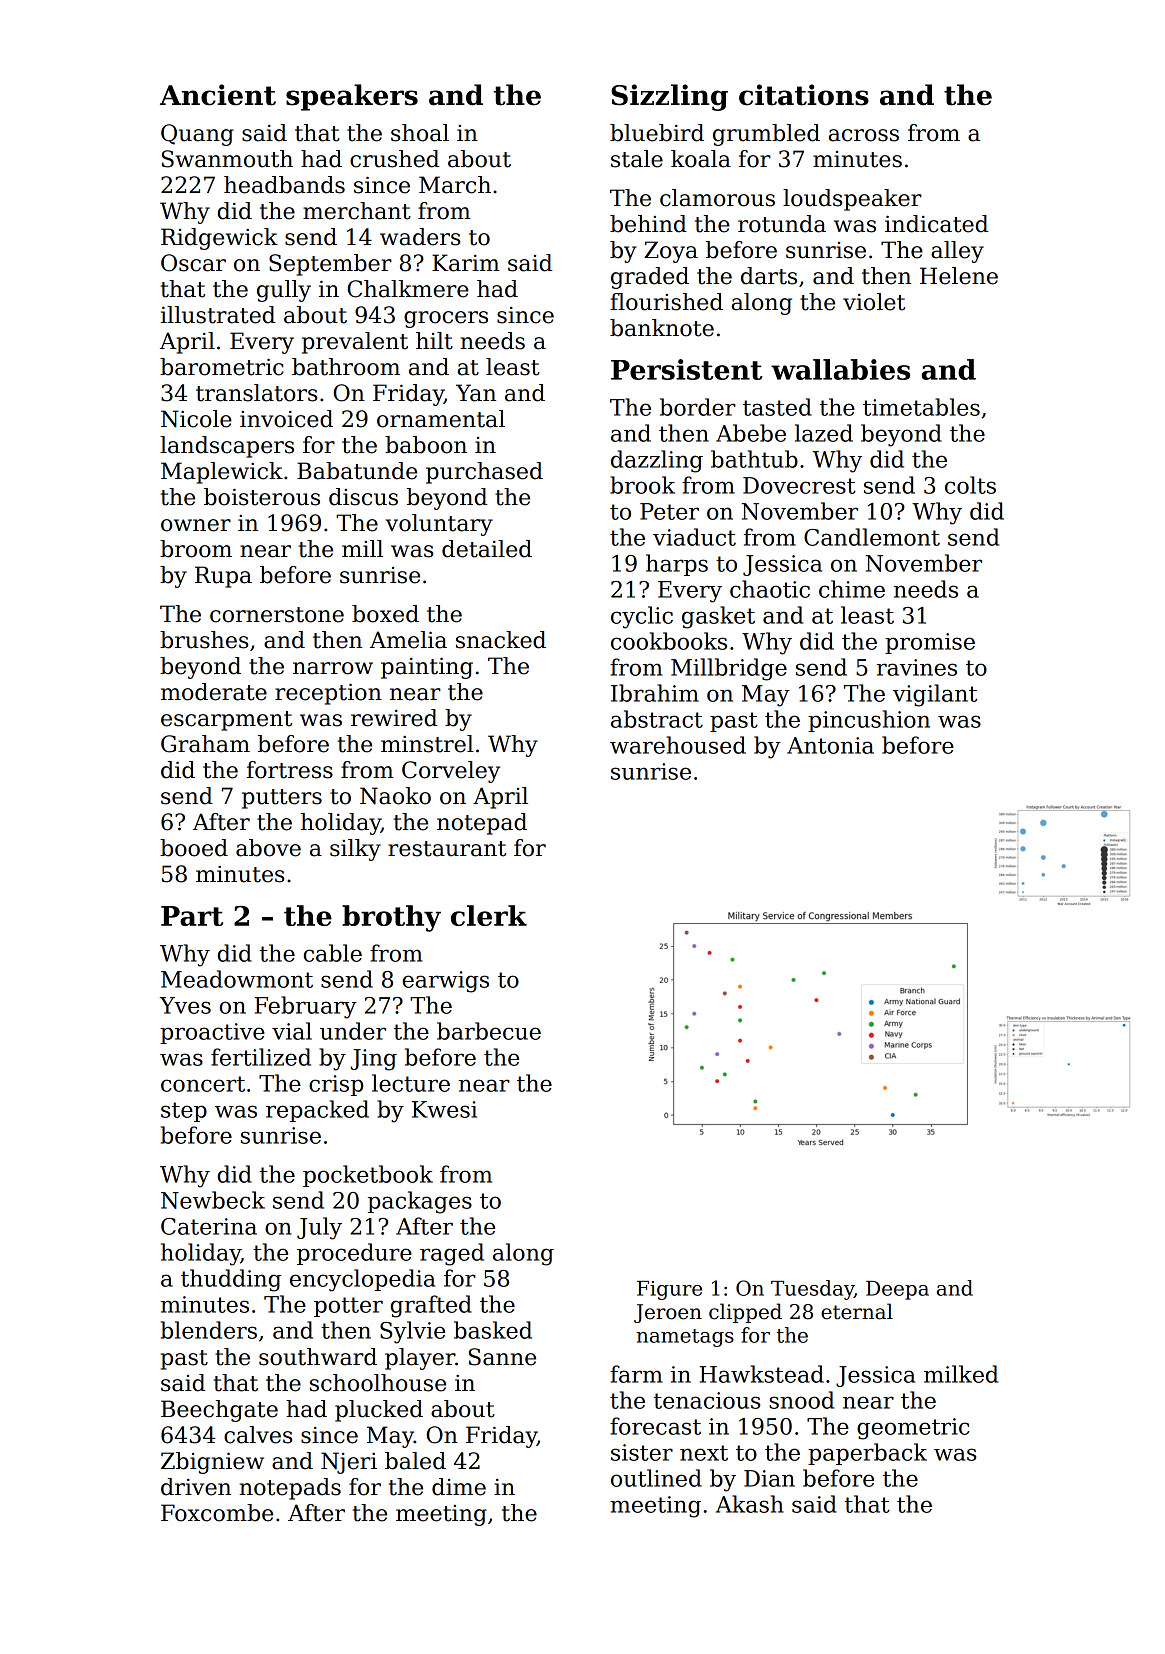 This screenshot has height=1654, width=1165. I want to click on Deepa, so click(897, 1290).
